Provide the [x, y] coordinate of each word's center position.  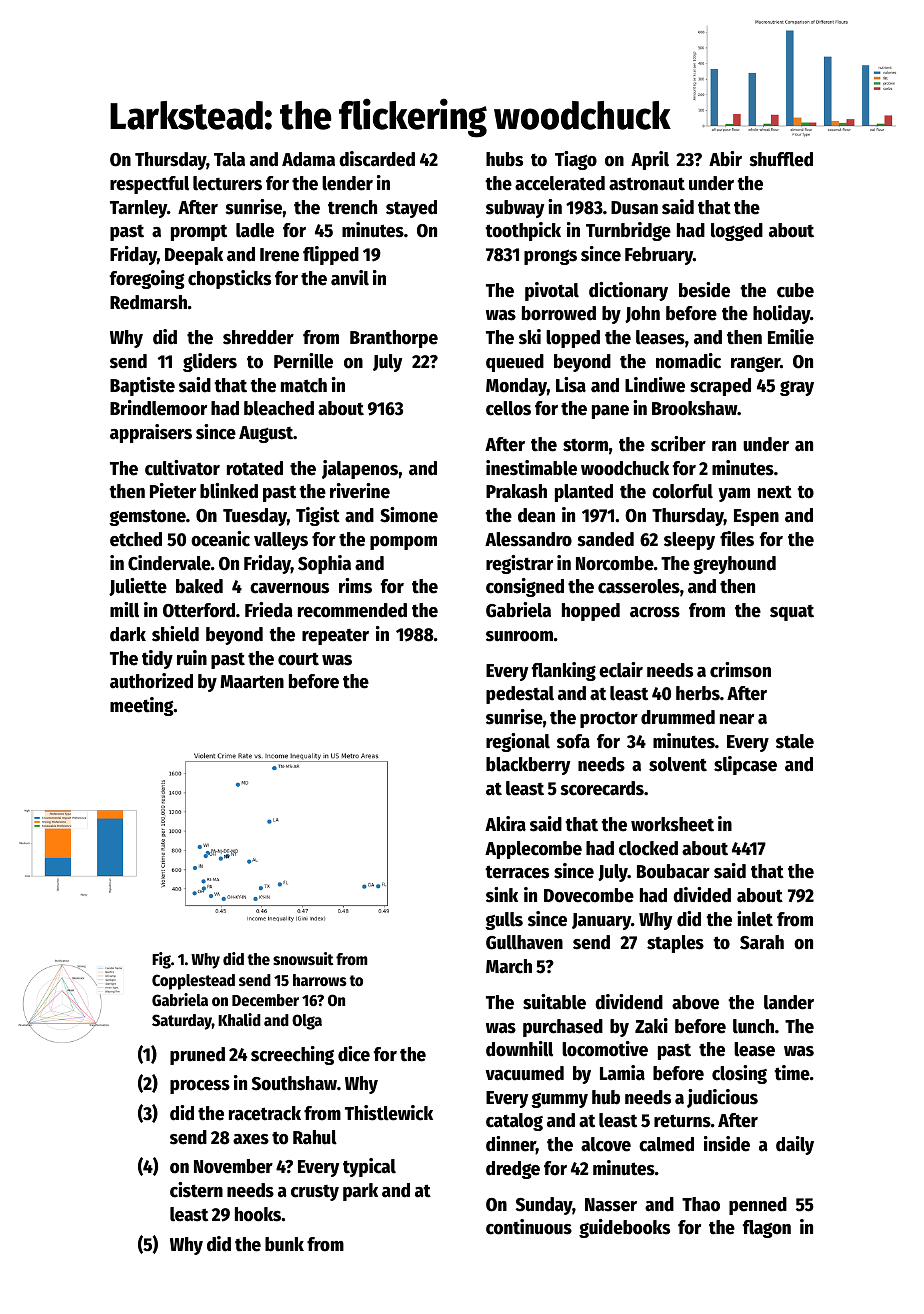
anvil [350, 278]
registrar [519, 564]
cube [795, 290]
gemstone [147, 518]
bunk [284, 1244]
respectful [149, 185]
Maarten [252, 682]
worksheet [672, 824]
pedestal [520, 695]
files [737, 539]
